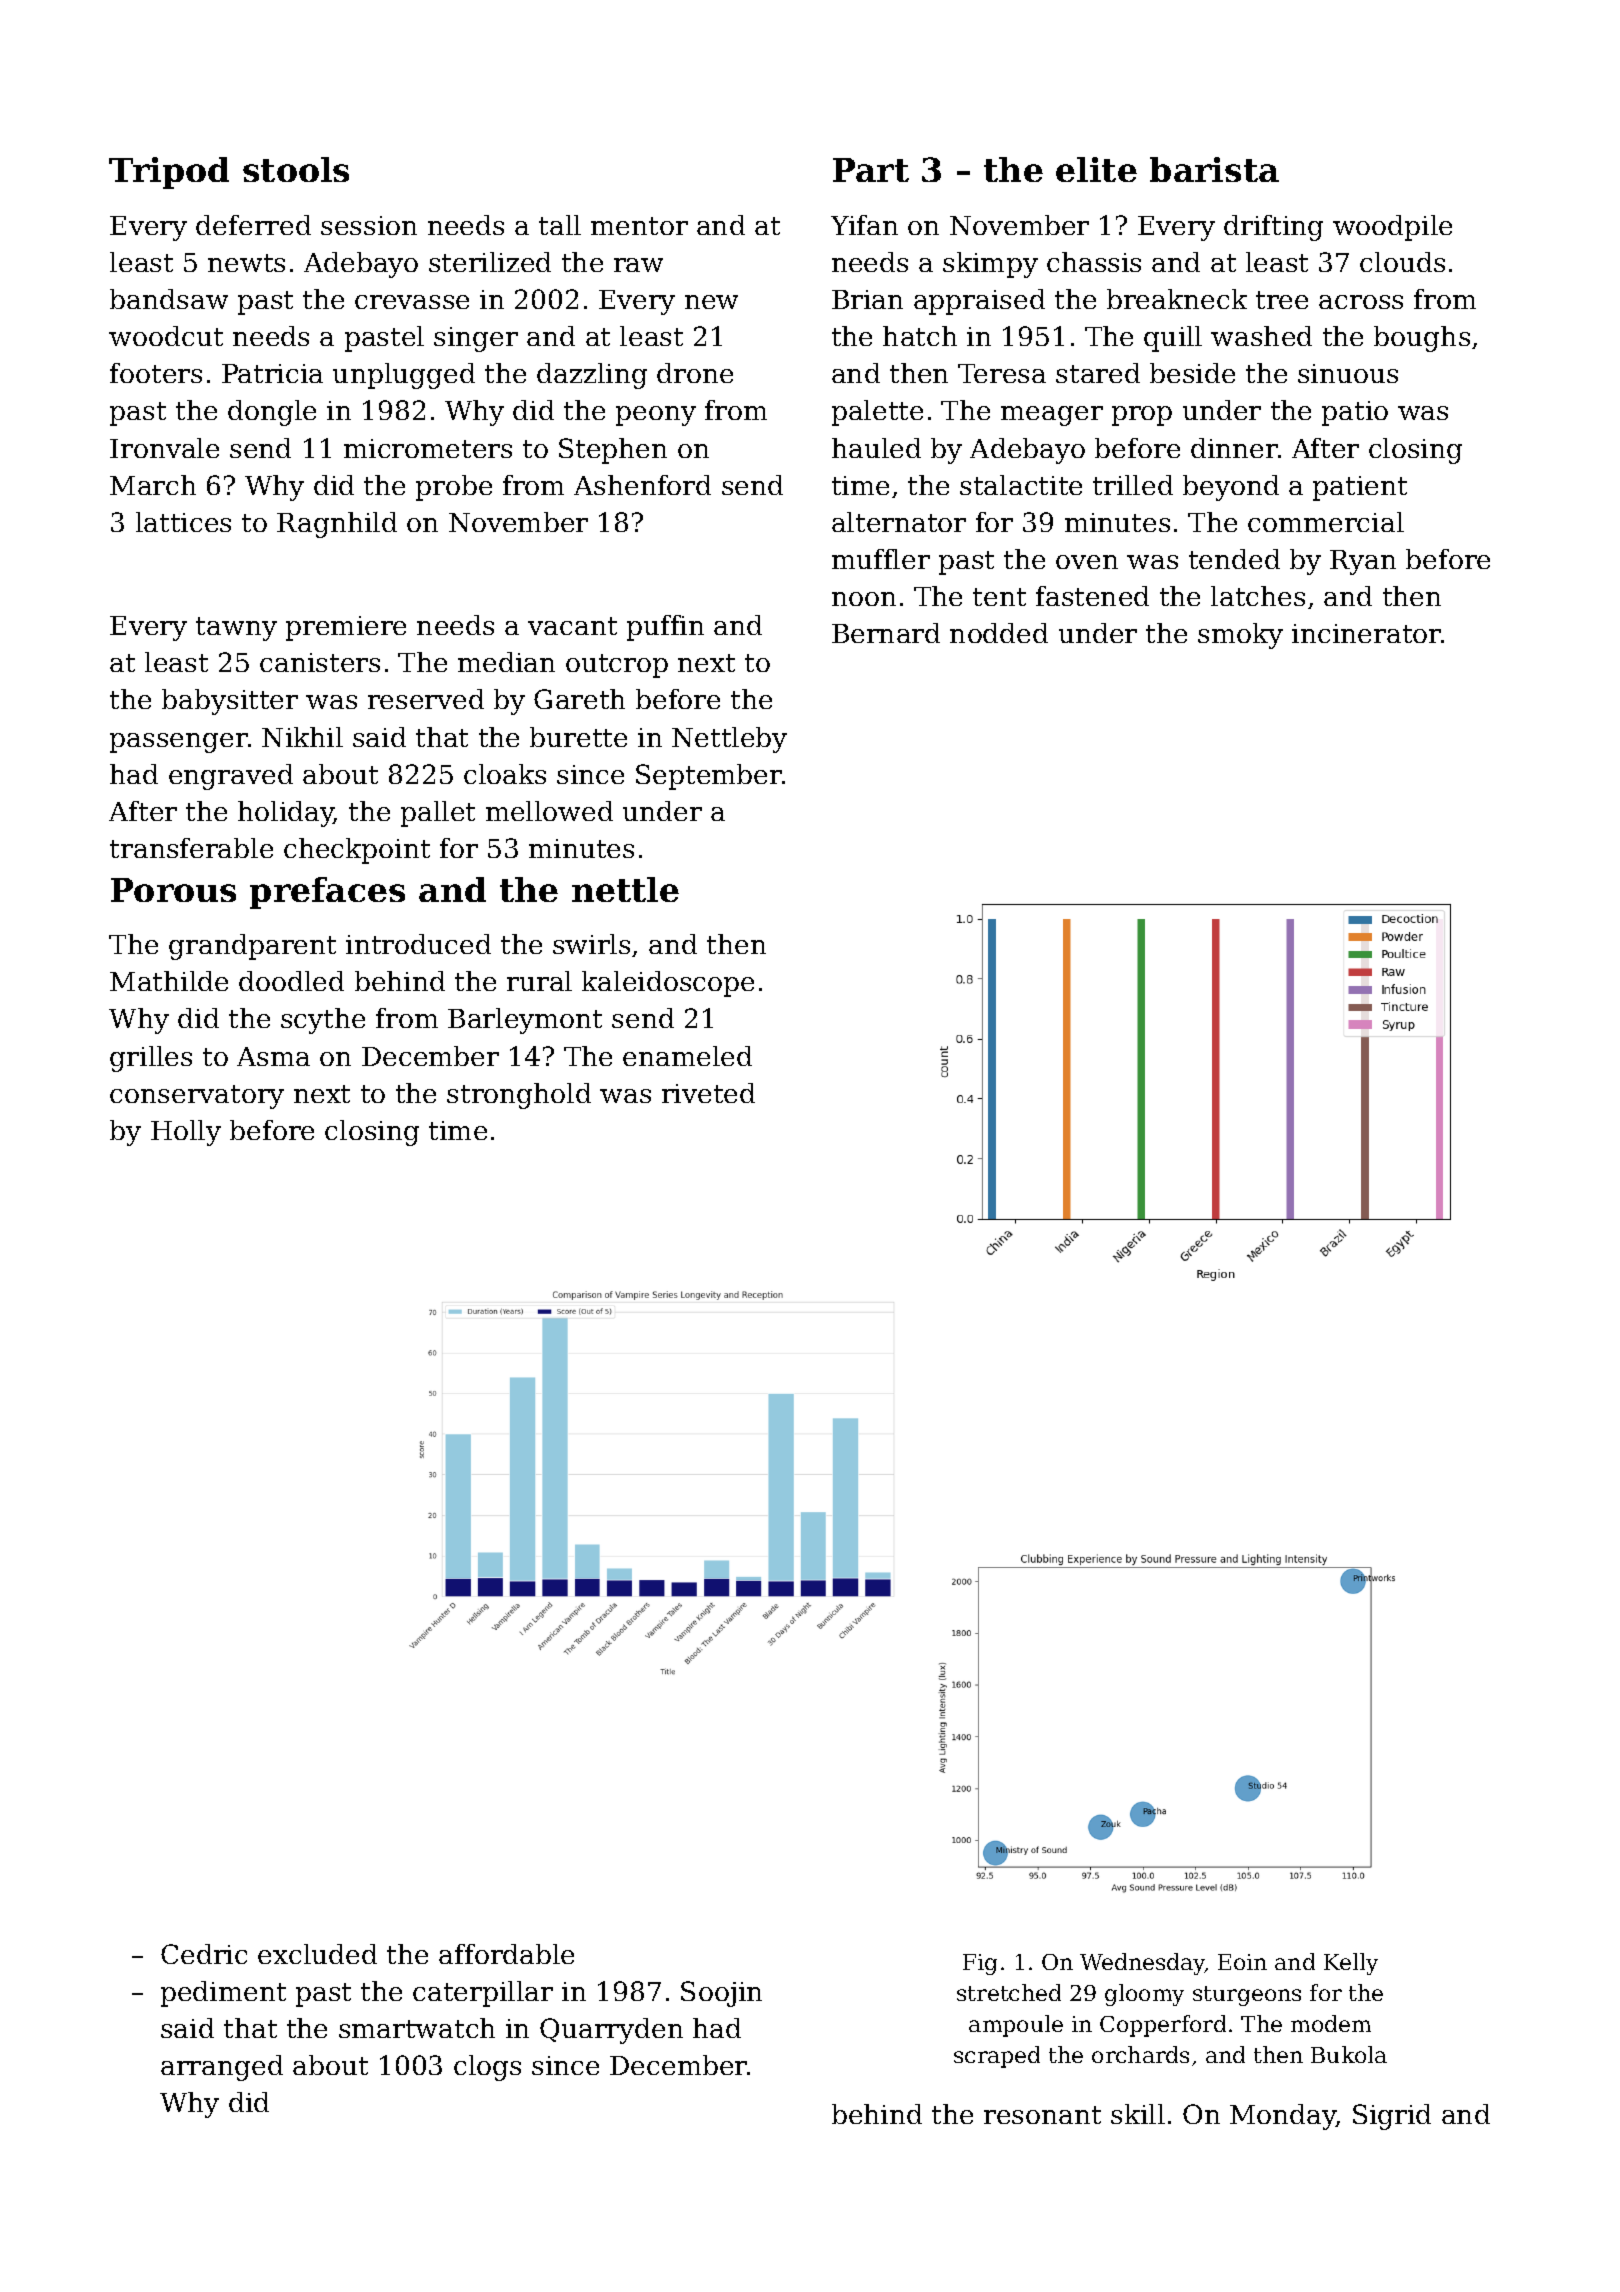  What do you see at coordinates (1366, 633) in the screenshot?
I see `incinerator` at bounding box center [1366, 633].
